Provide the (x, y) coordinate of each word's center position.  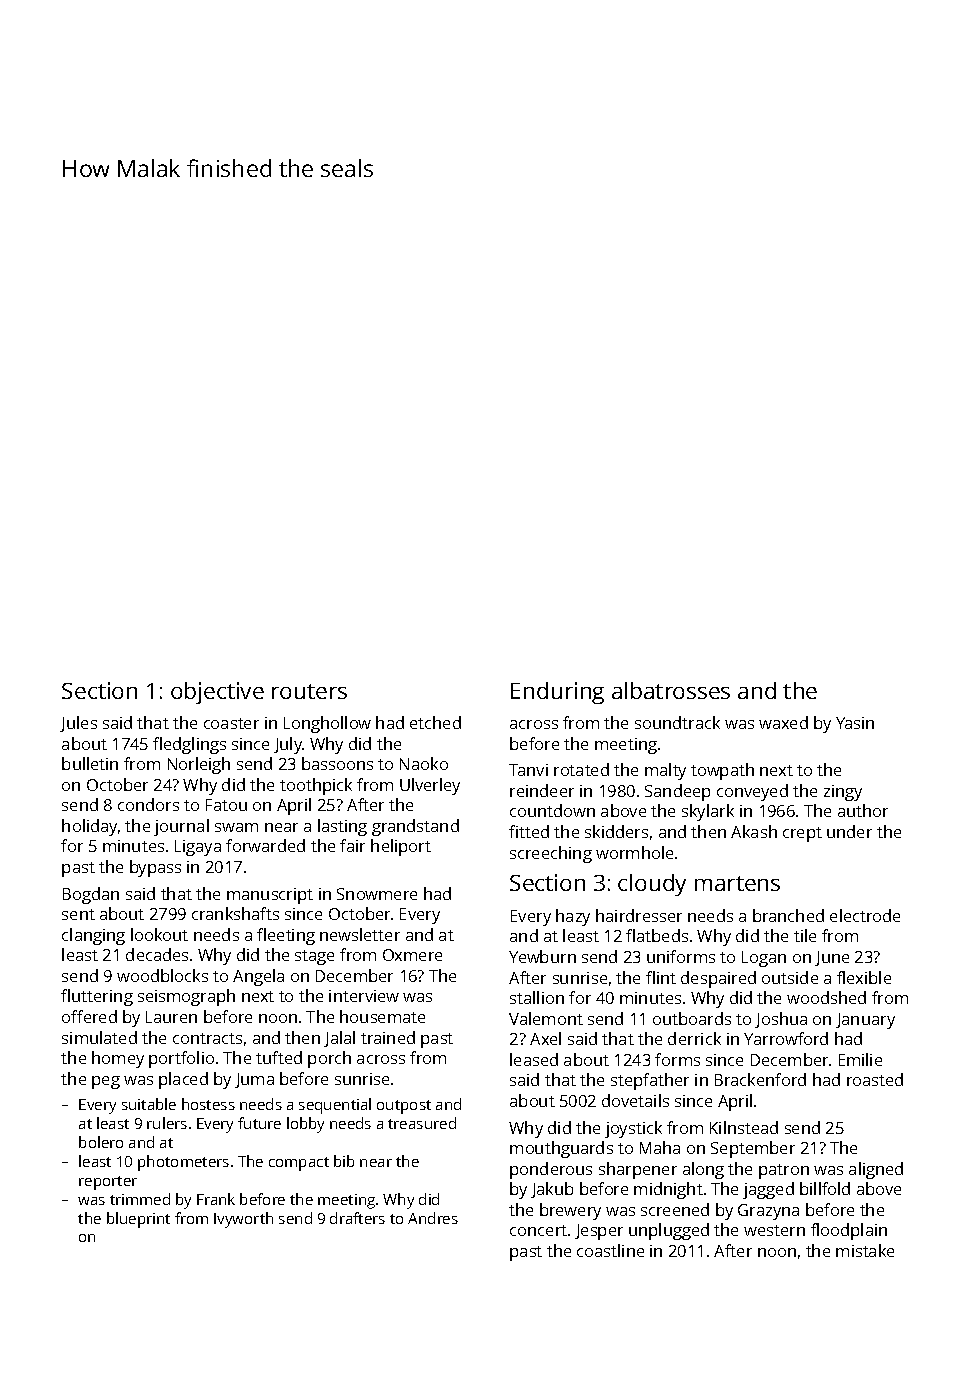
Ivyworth (243, 1220)
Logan (764, 959)
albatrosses (671, 690)
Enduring (557, 693)
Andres (433, 1218)
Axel (545, 1038)
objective (217, 693)
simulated (99, 1037)
